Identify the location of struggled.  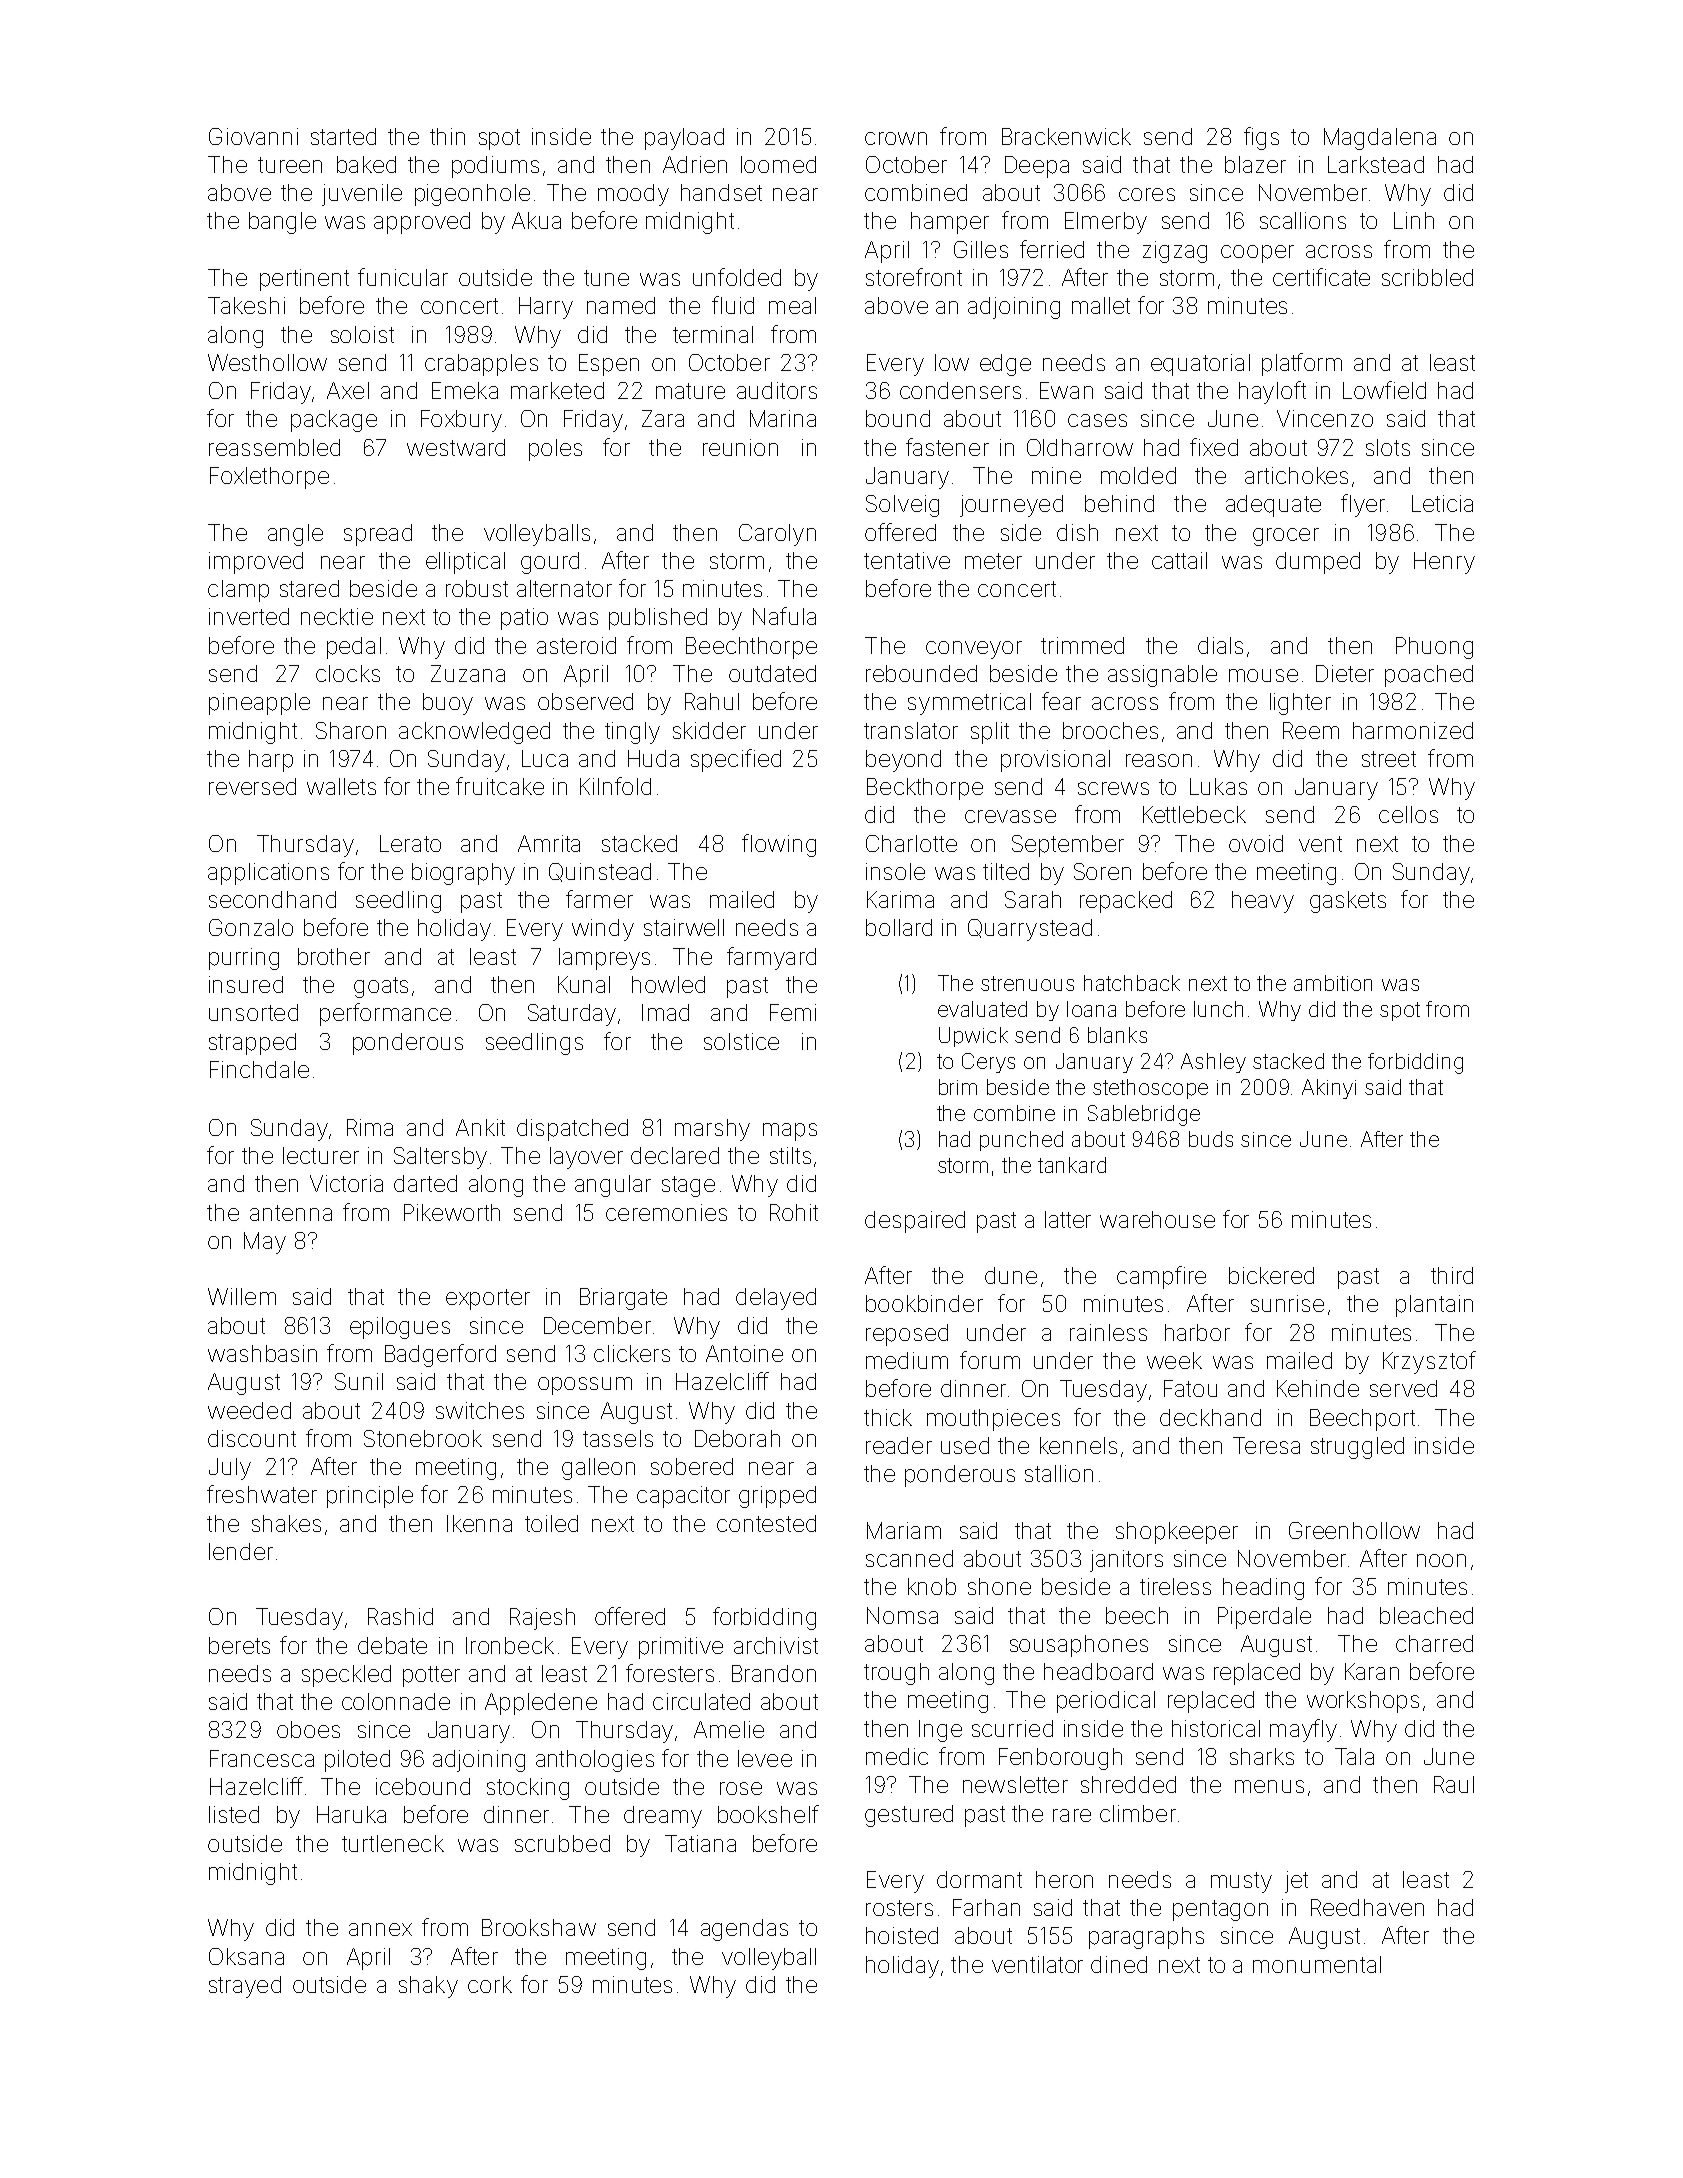
(1357, 1448).
